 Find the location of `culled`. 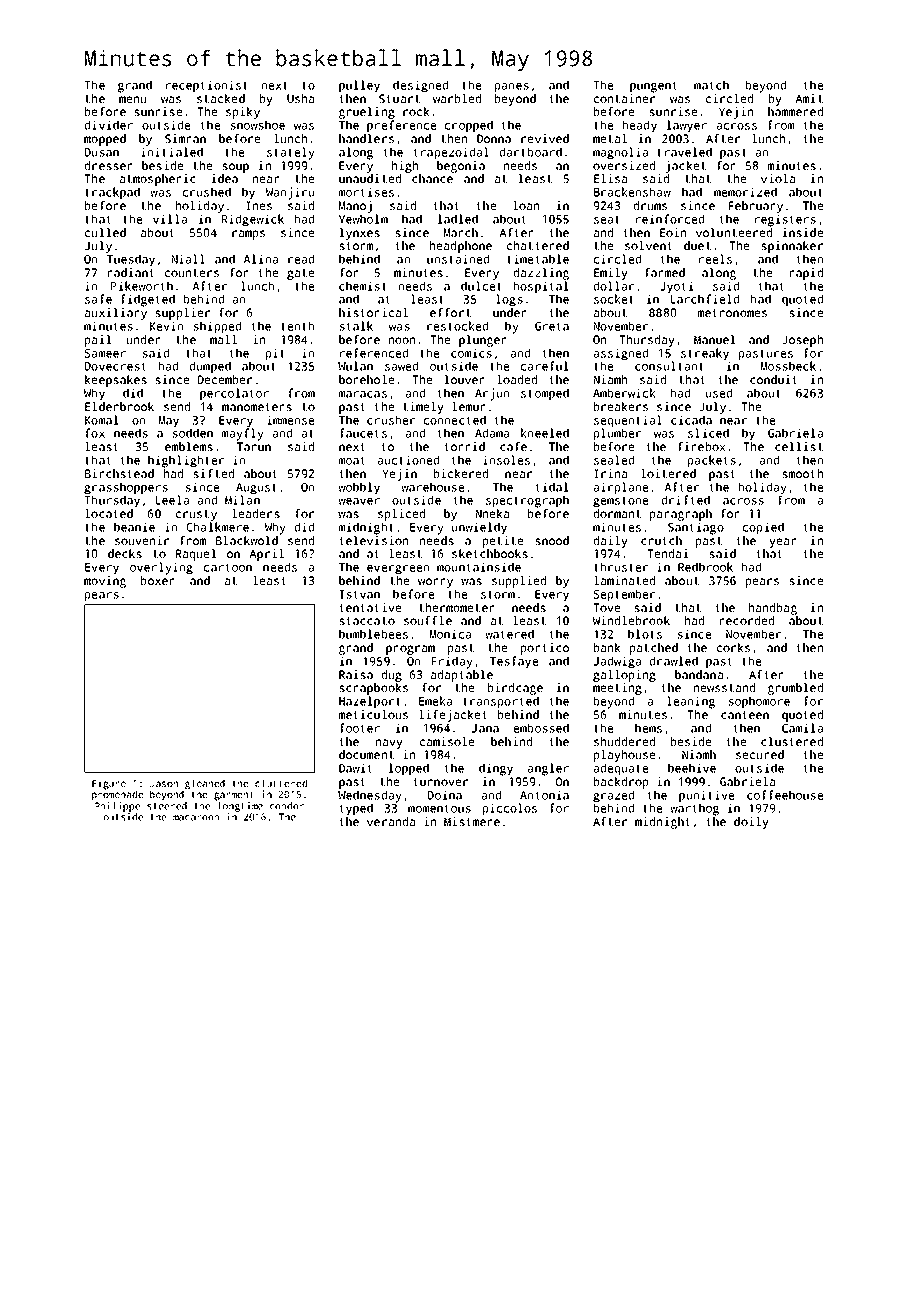

culled is located at coordinates (105, 232).
